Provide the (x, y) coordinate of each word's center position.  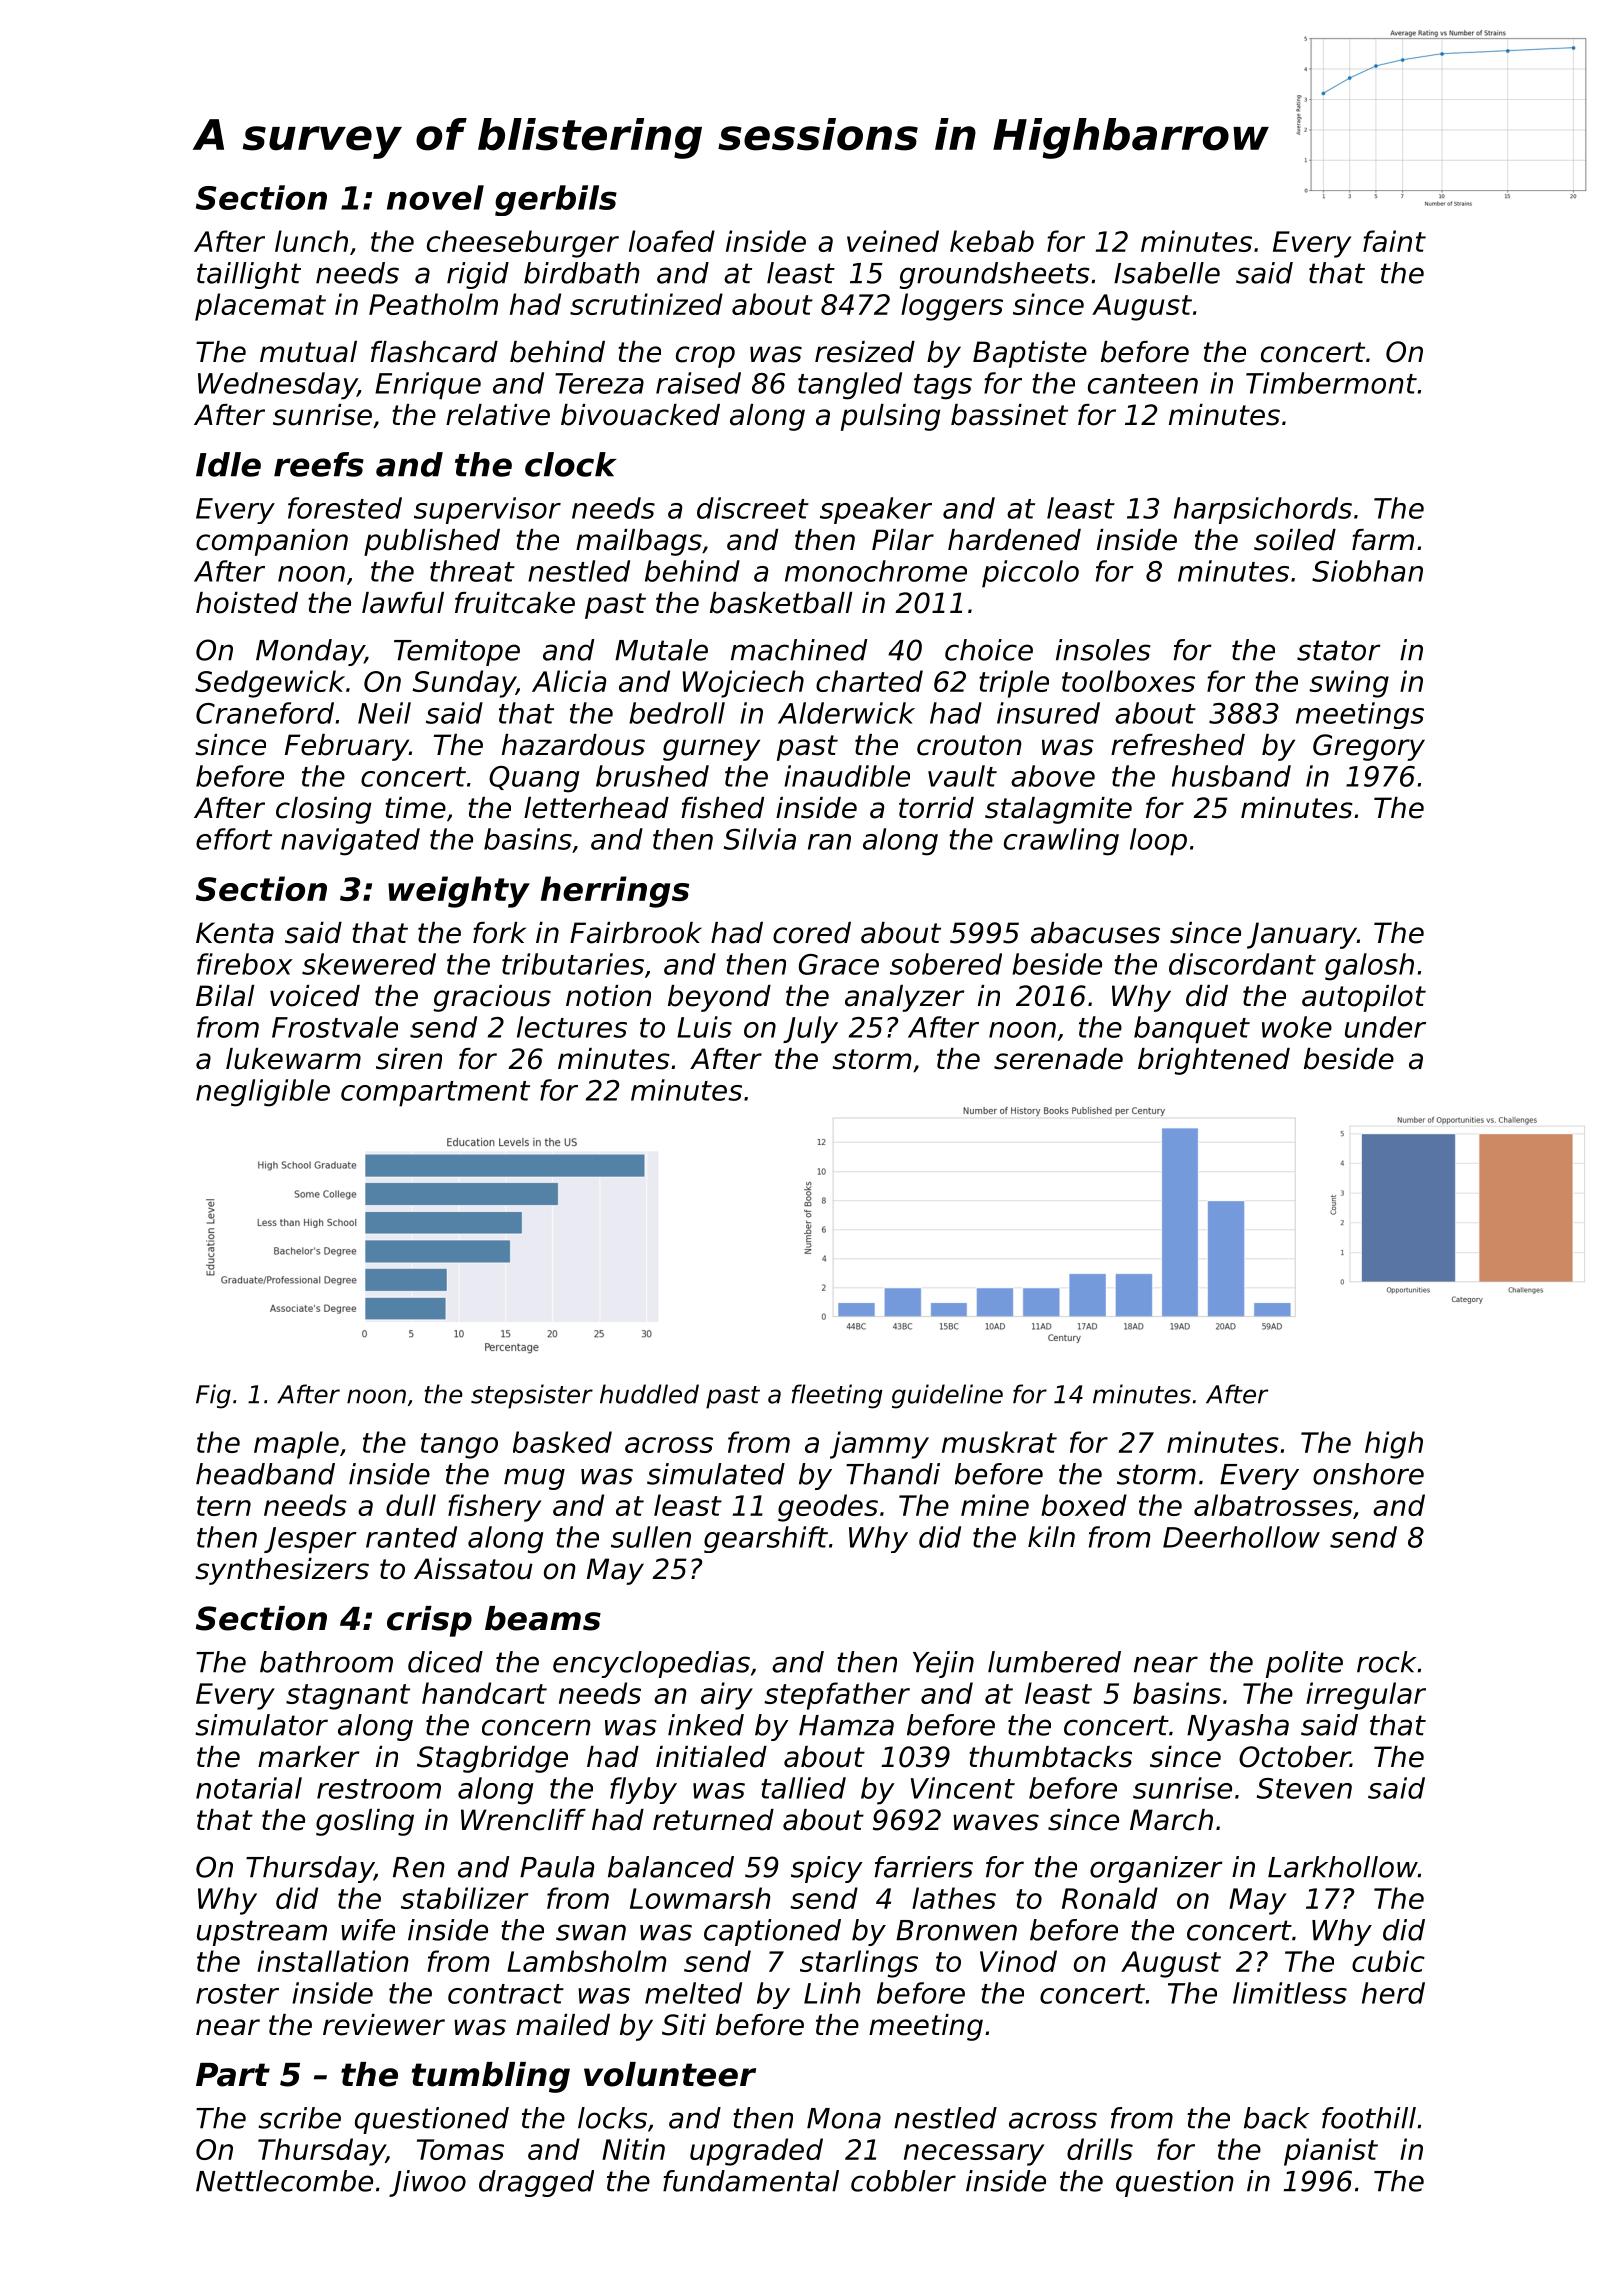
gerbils (556, 200)
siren (409, 1059)
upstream (262, 1933)
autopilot (1364, 998)
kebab (992, 241)
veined (893, 241)
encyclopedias (651, 1664)
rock (1386, 1662)
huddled (649, 1394)
